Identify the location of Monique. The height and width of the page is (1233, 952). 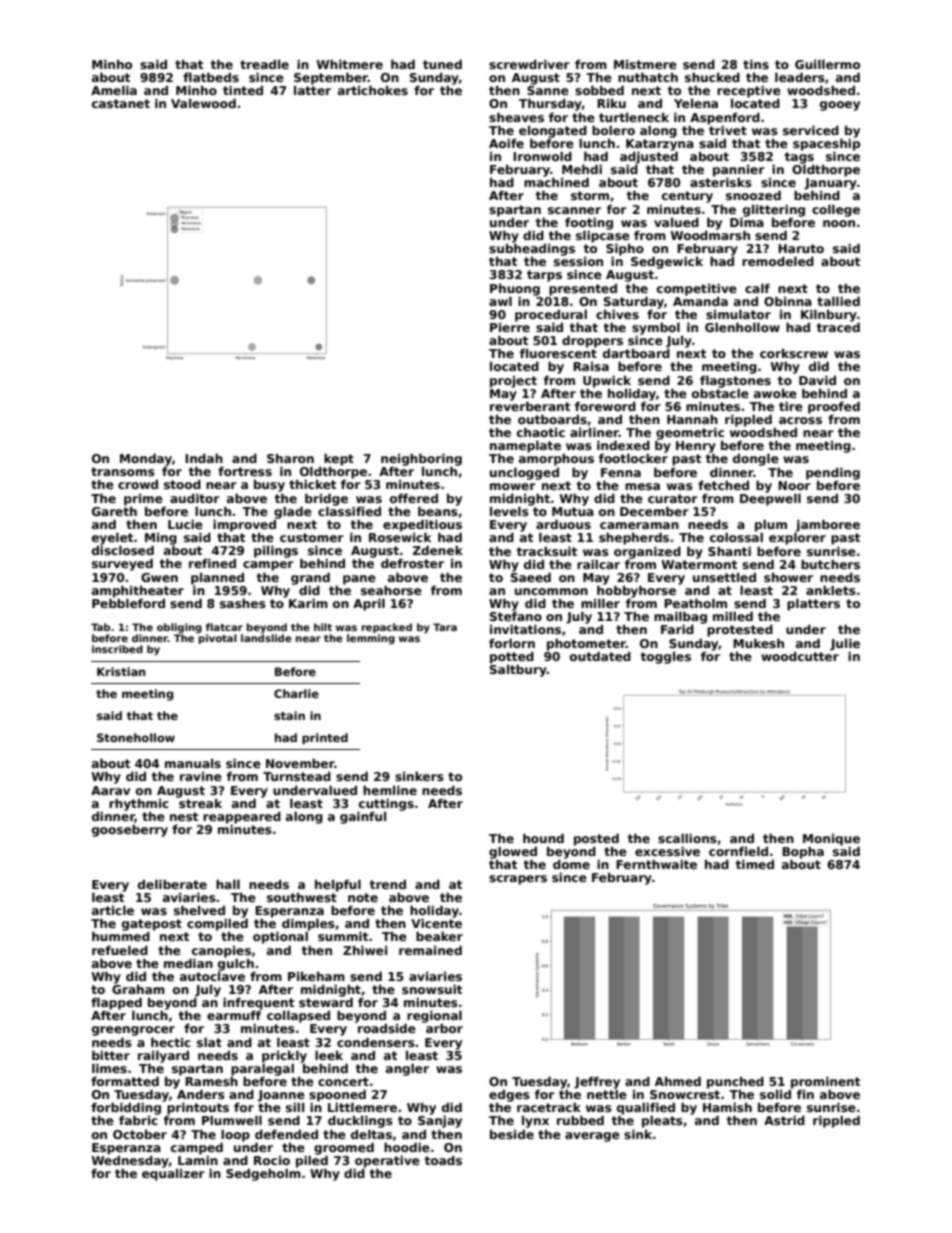
(831, 840).
